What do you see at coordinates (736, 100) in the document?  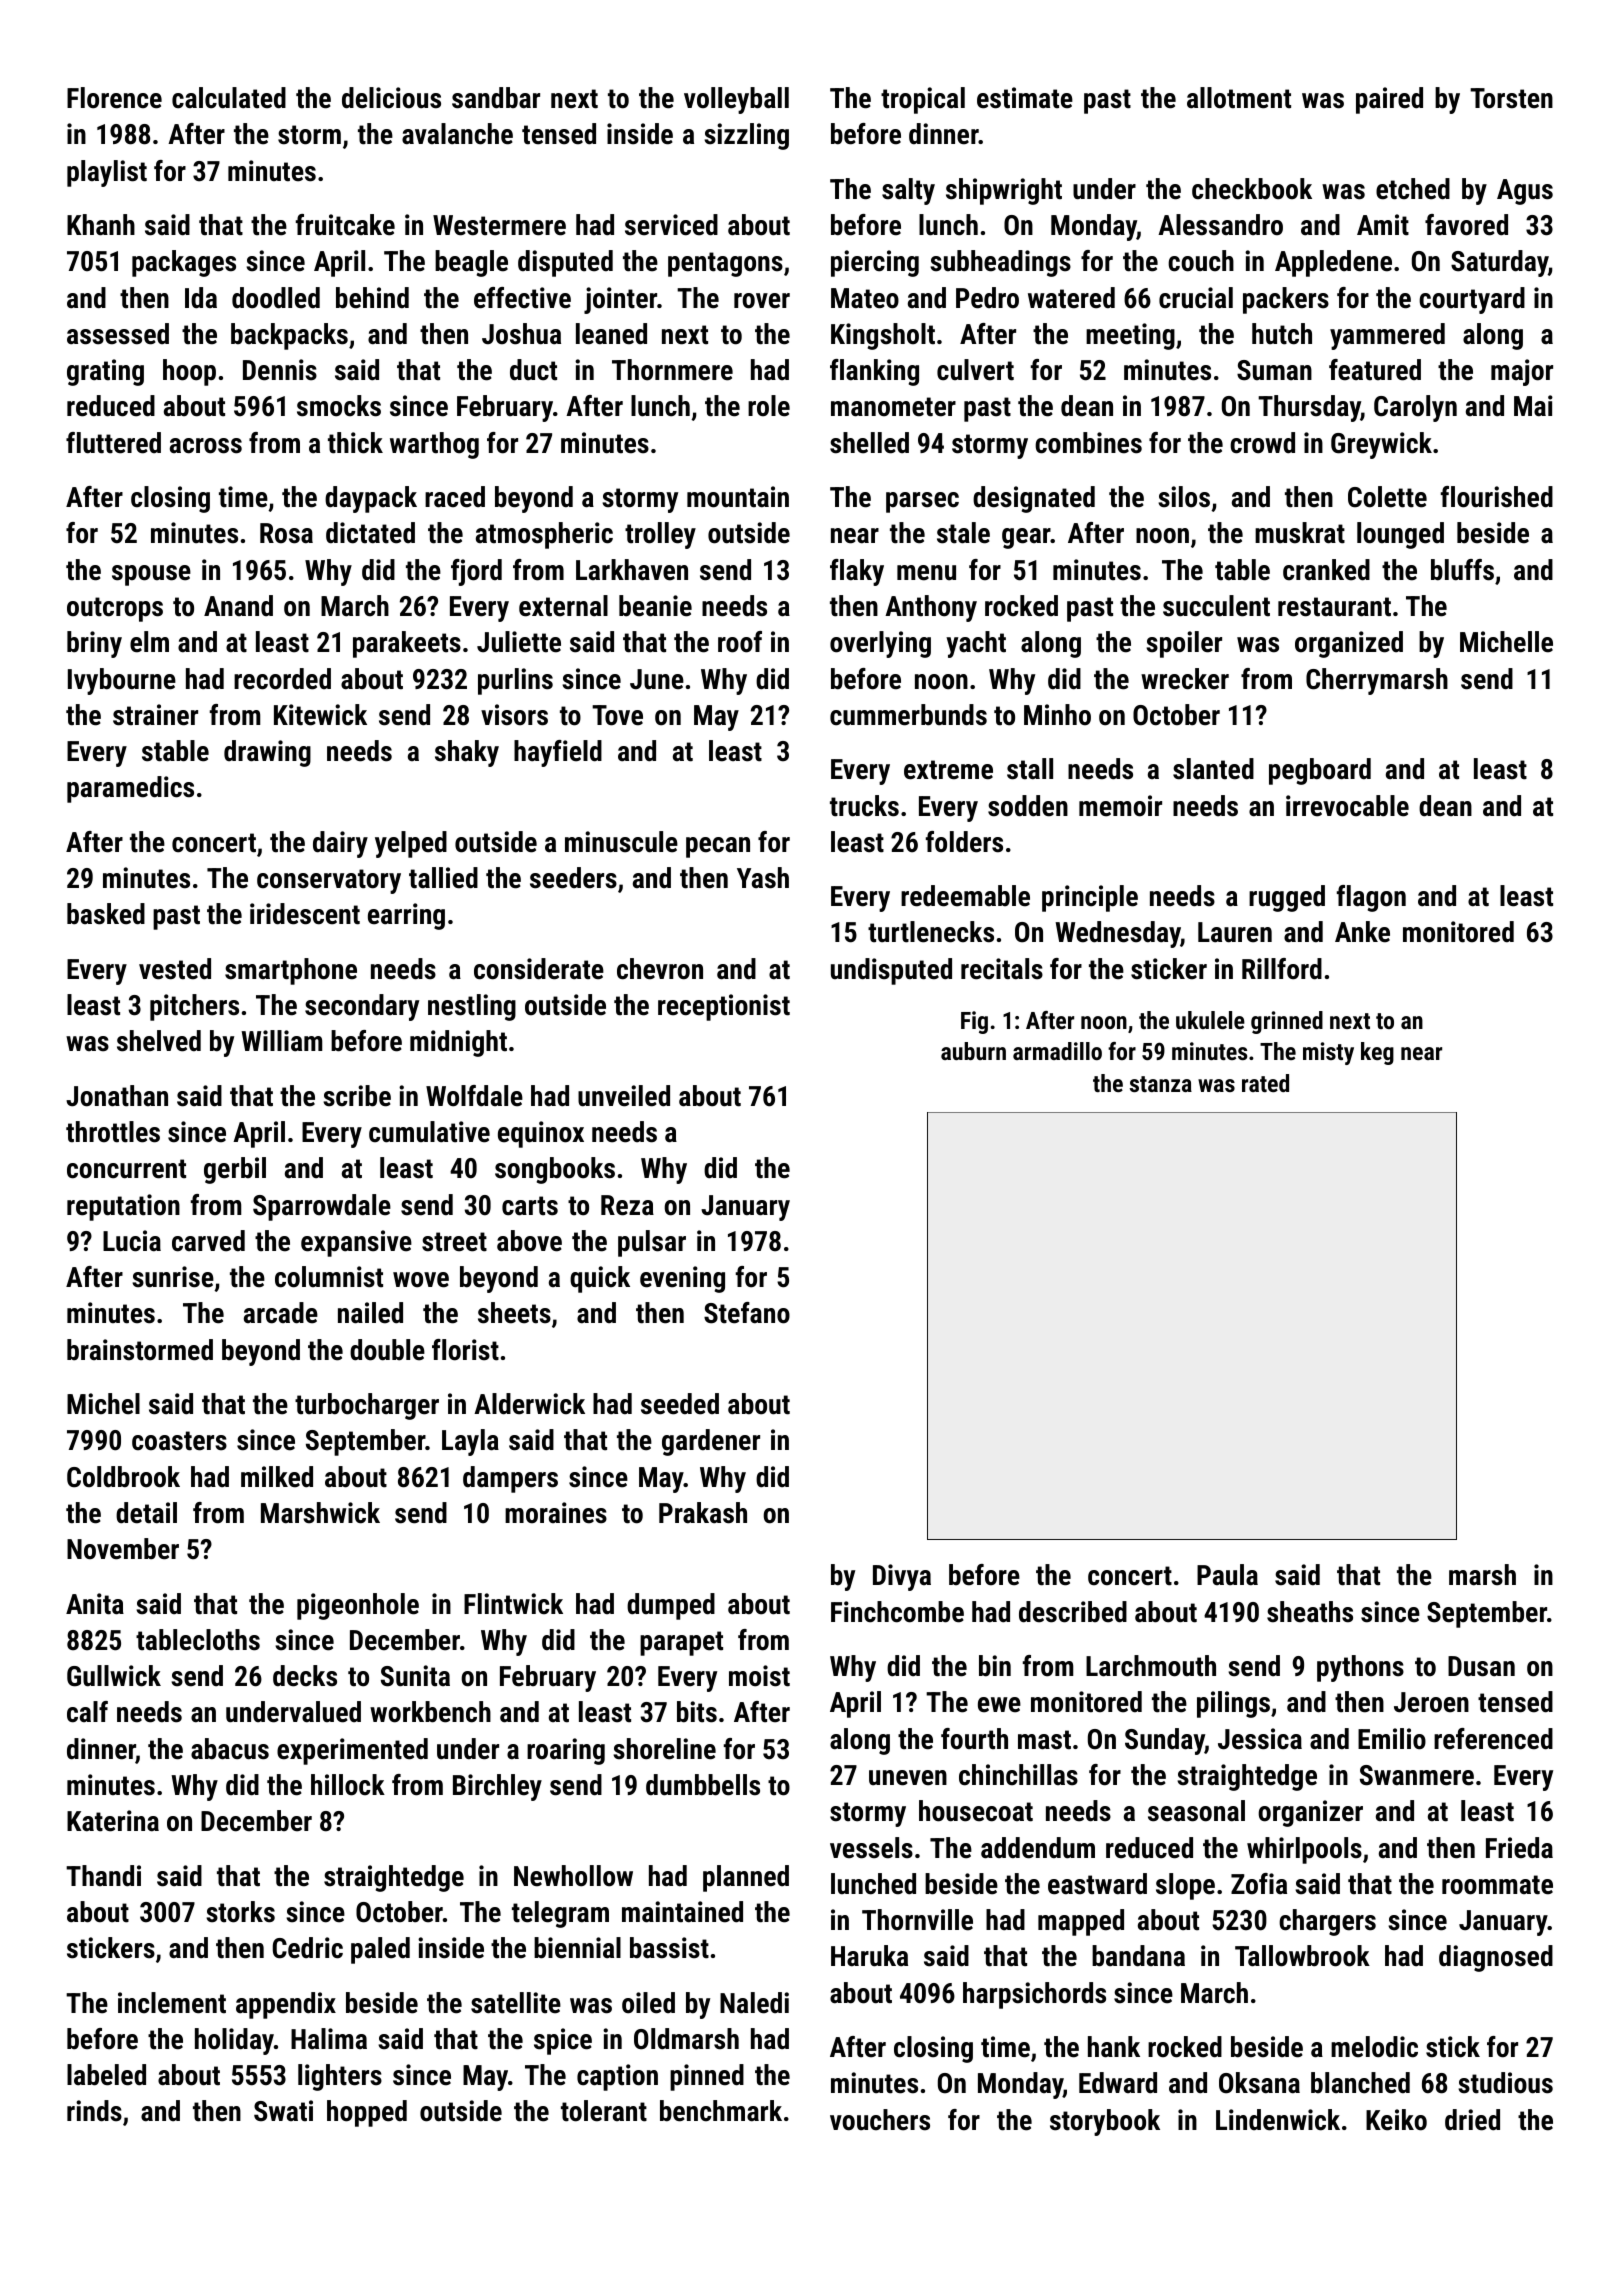 I see `volleyball` at bounding box center [736, 100].
